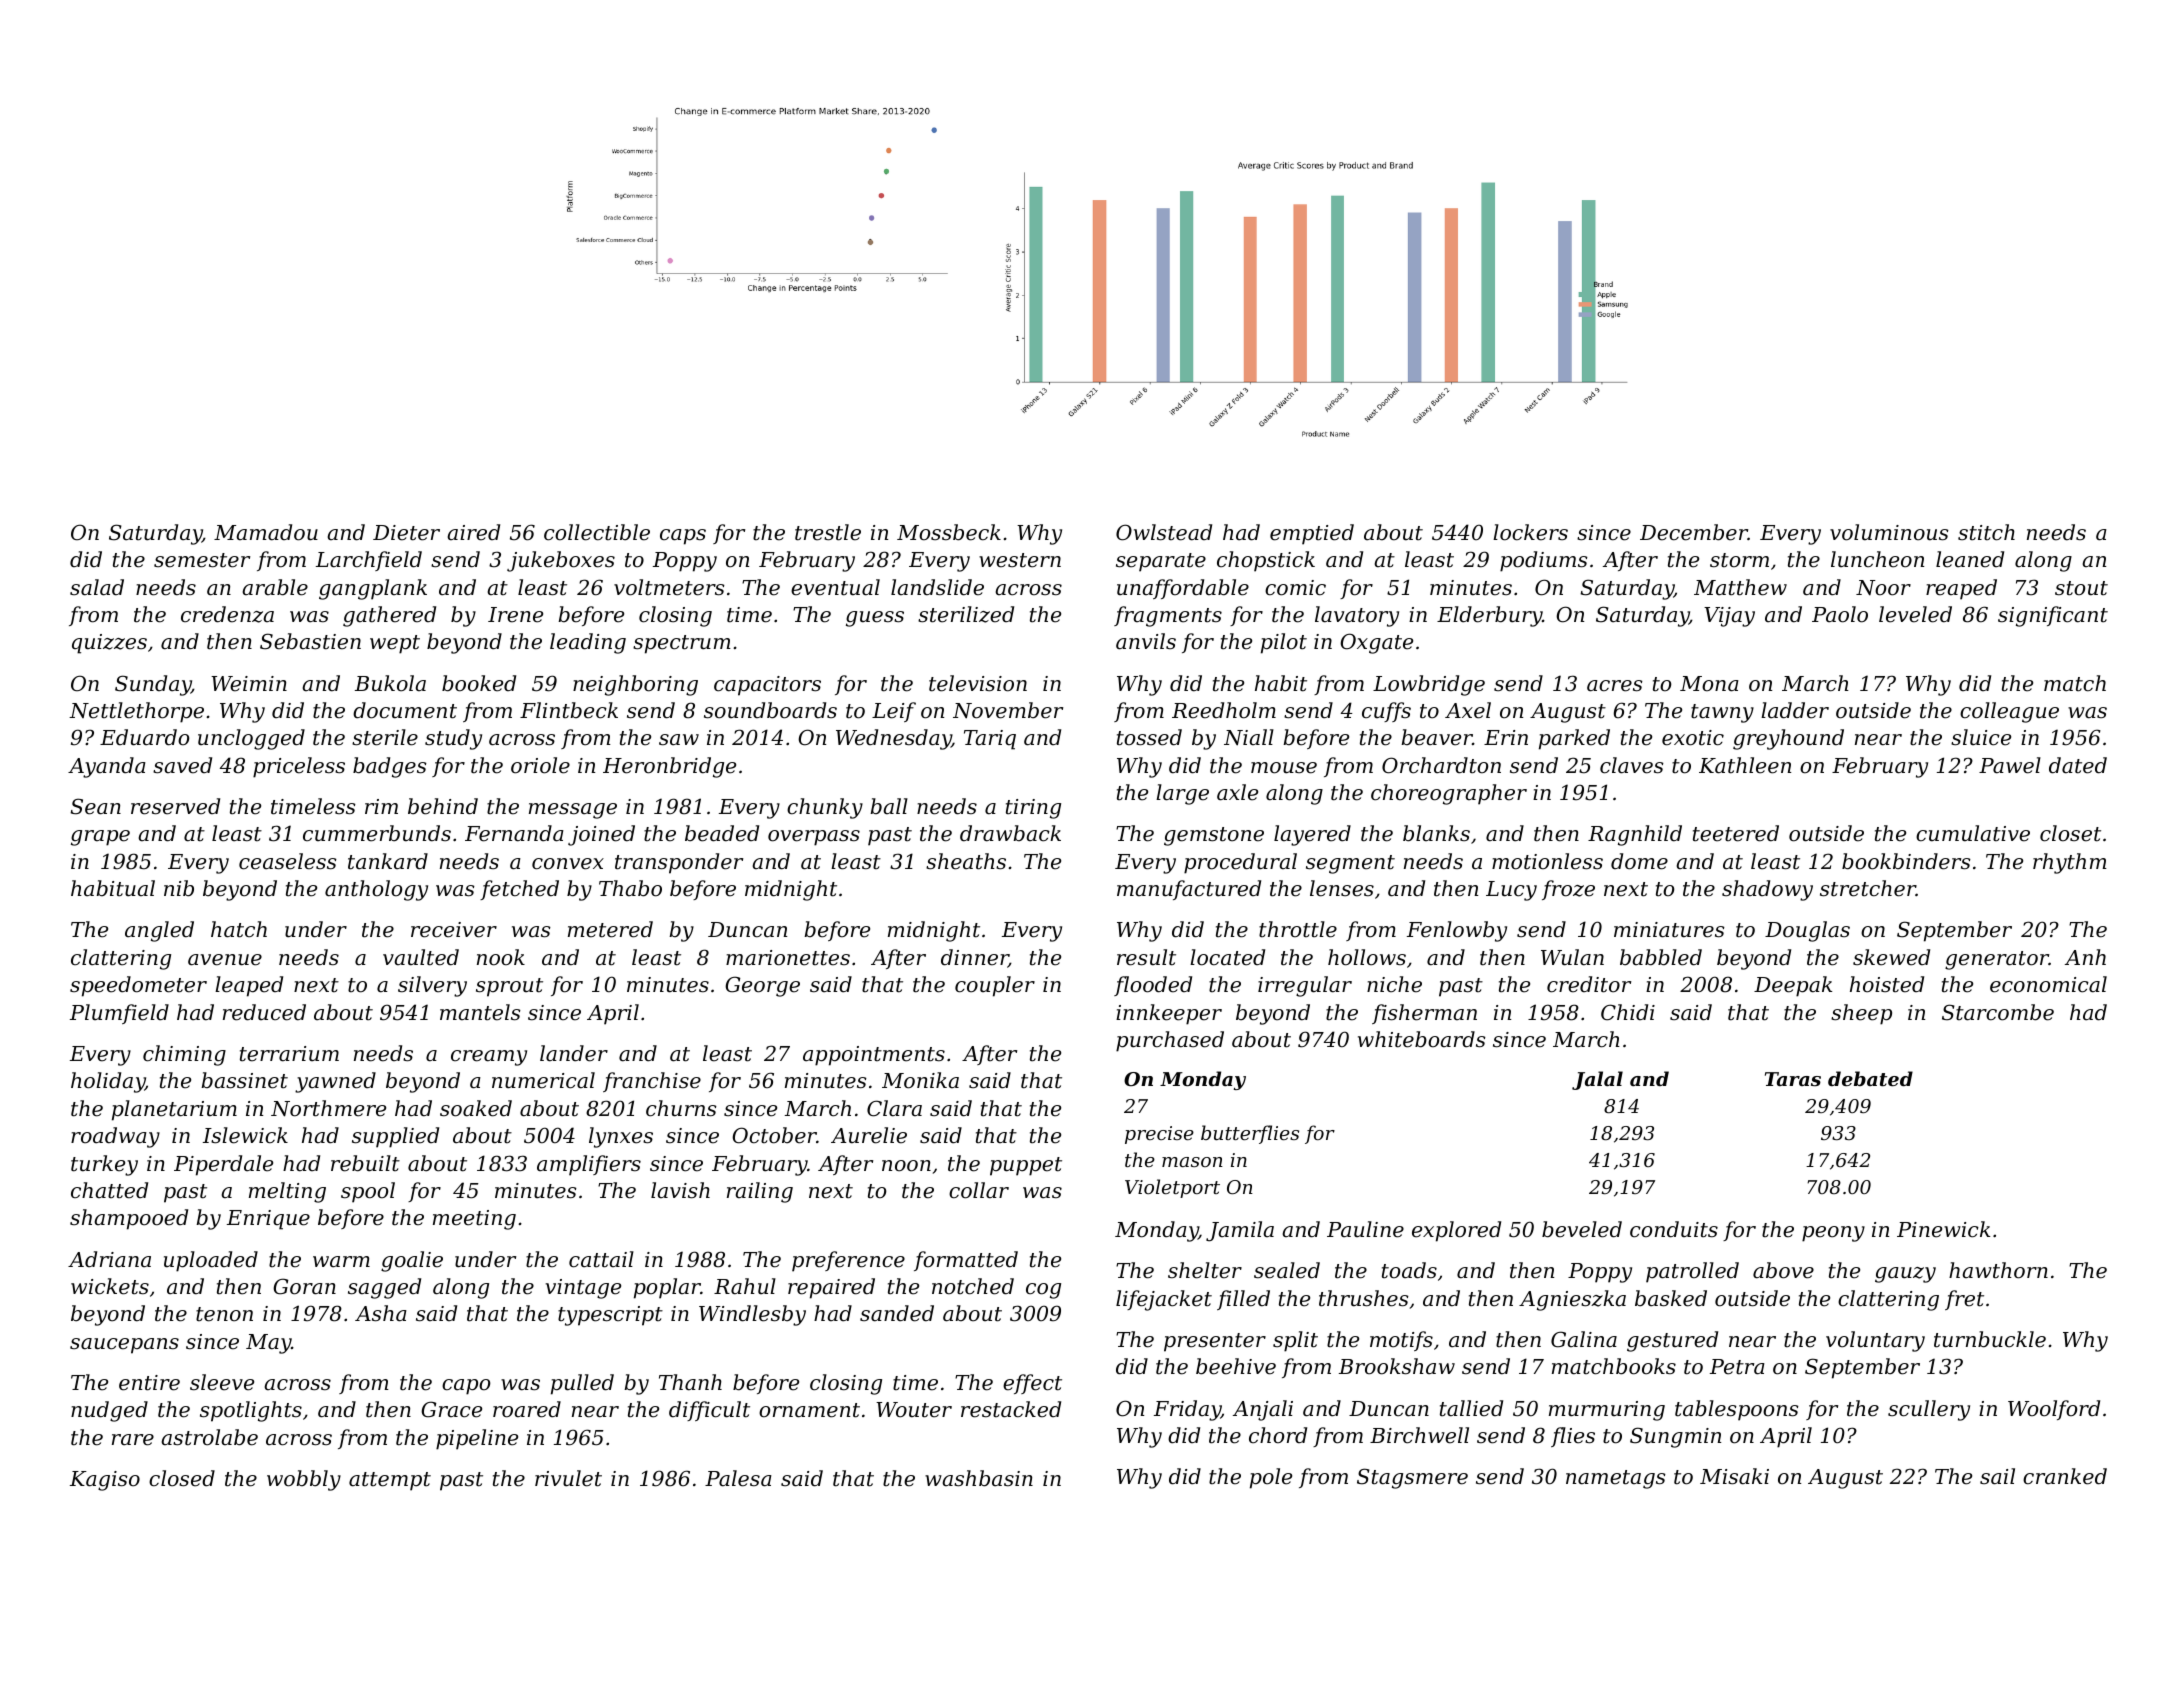  What do you see at coordinates (894, 1108) in the document?
I see `Clara` at bounding box center [894, 1108].
